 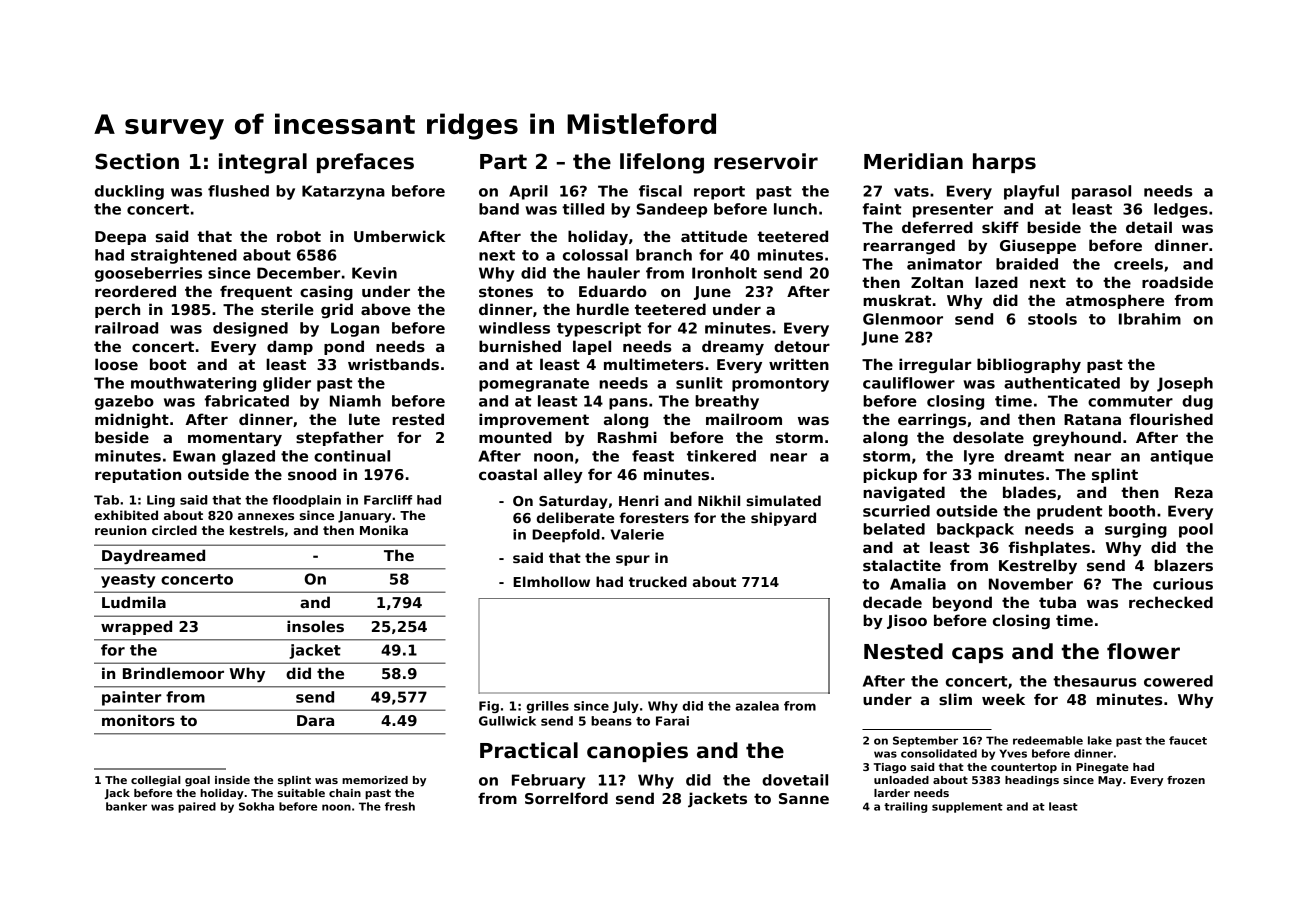 I want to click on belated, so click(x=894, y=529).
